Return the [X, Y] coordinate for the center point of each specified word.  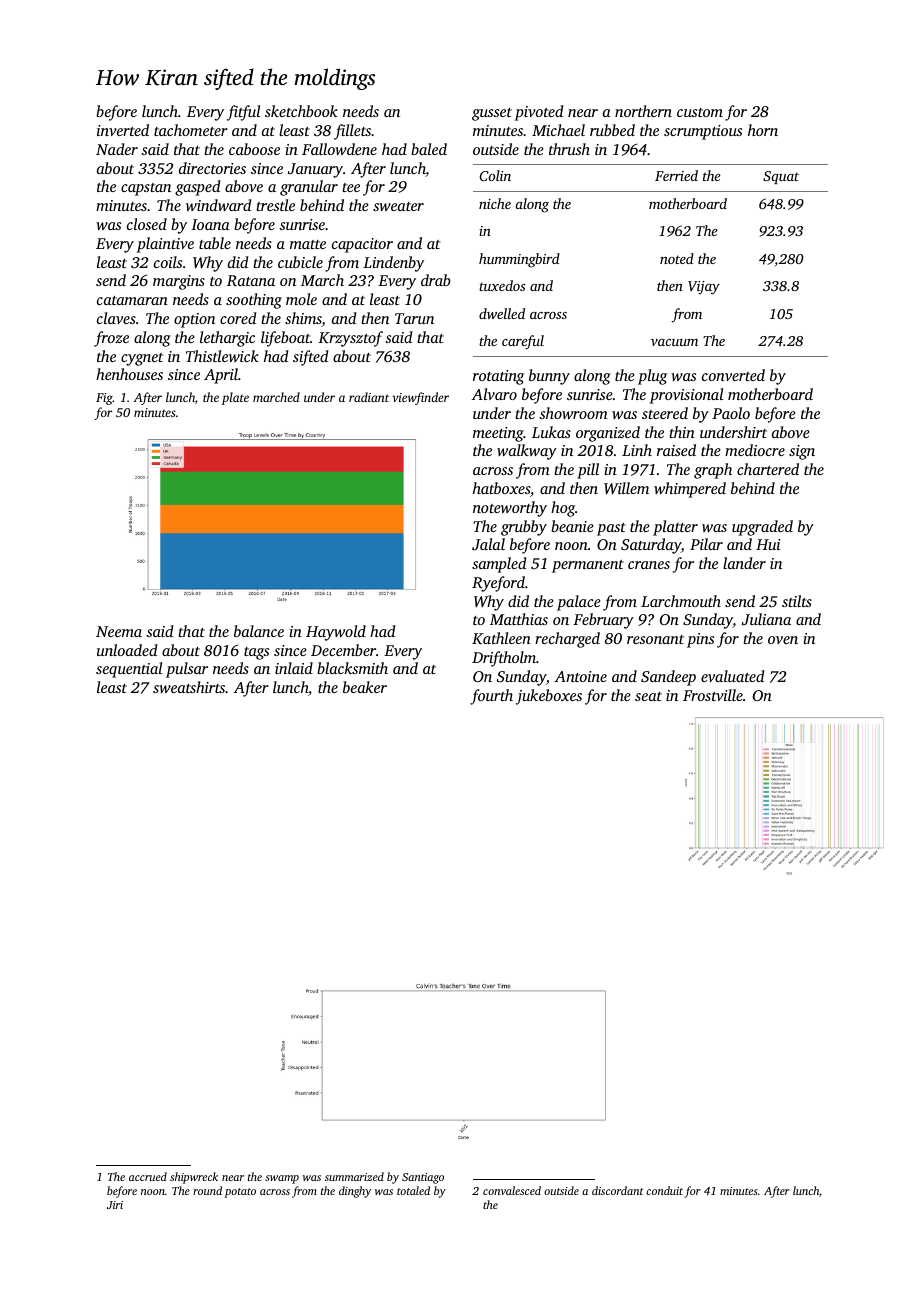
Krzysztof [350, 339]
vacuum [674, 342]
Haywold [336, 633]
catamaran [132, 300]
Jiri [115, 1205]
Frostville [713, 695]
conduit [664, 1190]
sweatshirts [189, 687]
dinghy [355, 1192]
